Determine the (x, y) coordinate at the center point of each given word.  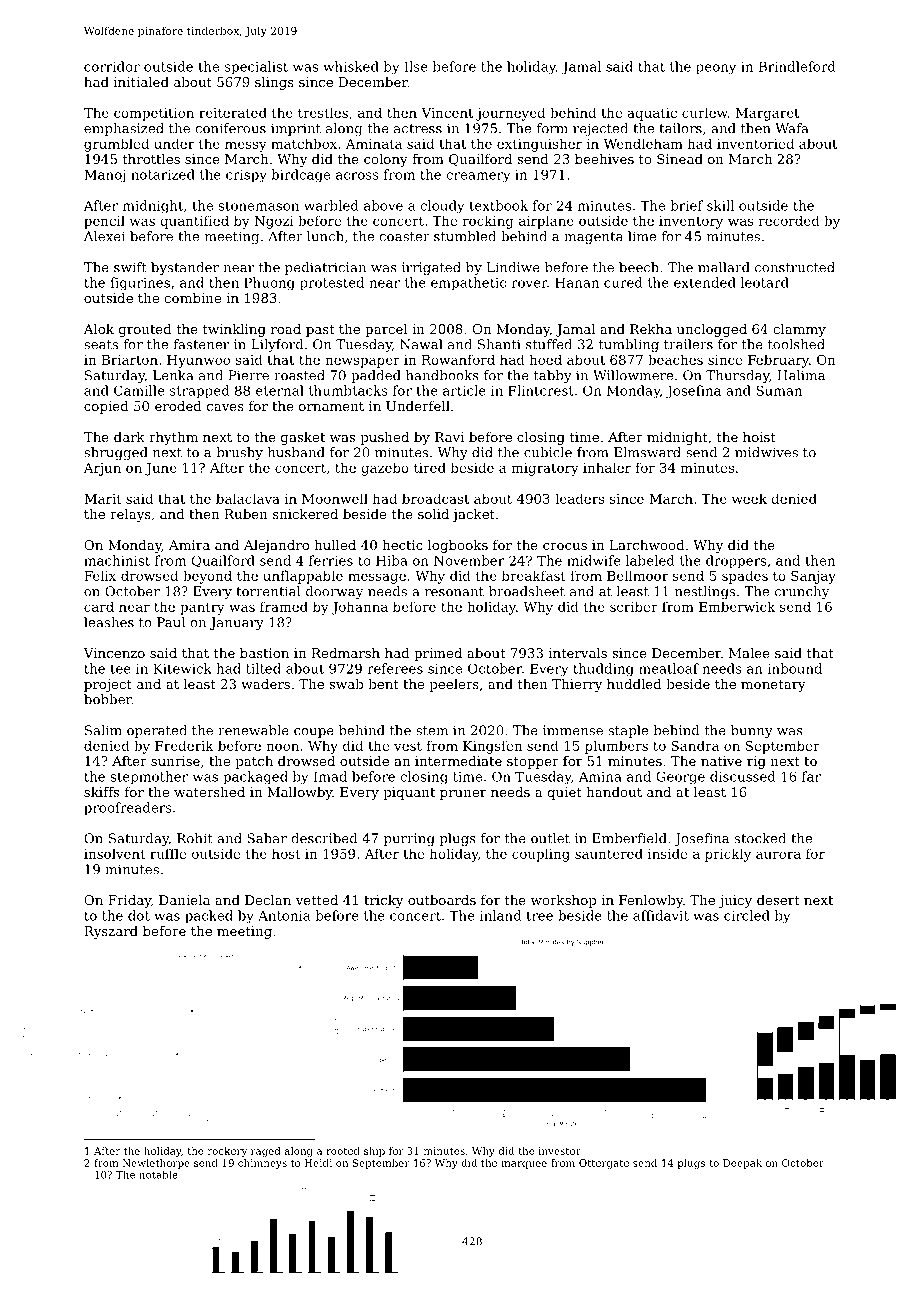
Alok (99, 329)
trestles (323, 112)
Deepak (742, 1164)
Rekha (651, 329)
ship (374, 1152)
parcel (386, 330)
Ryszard (111, 932)
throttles (151, 159)
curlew (705, 112)
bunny (752, 731)
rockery (227, 1152)
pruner (463, 795)
